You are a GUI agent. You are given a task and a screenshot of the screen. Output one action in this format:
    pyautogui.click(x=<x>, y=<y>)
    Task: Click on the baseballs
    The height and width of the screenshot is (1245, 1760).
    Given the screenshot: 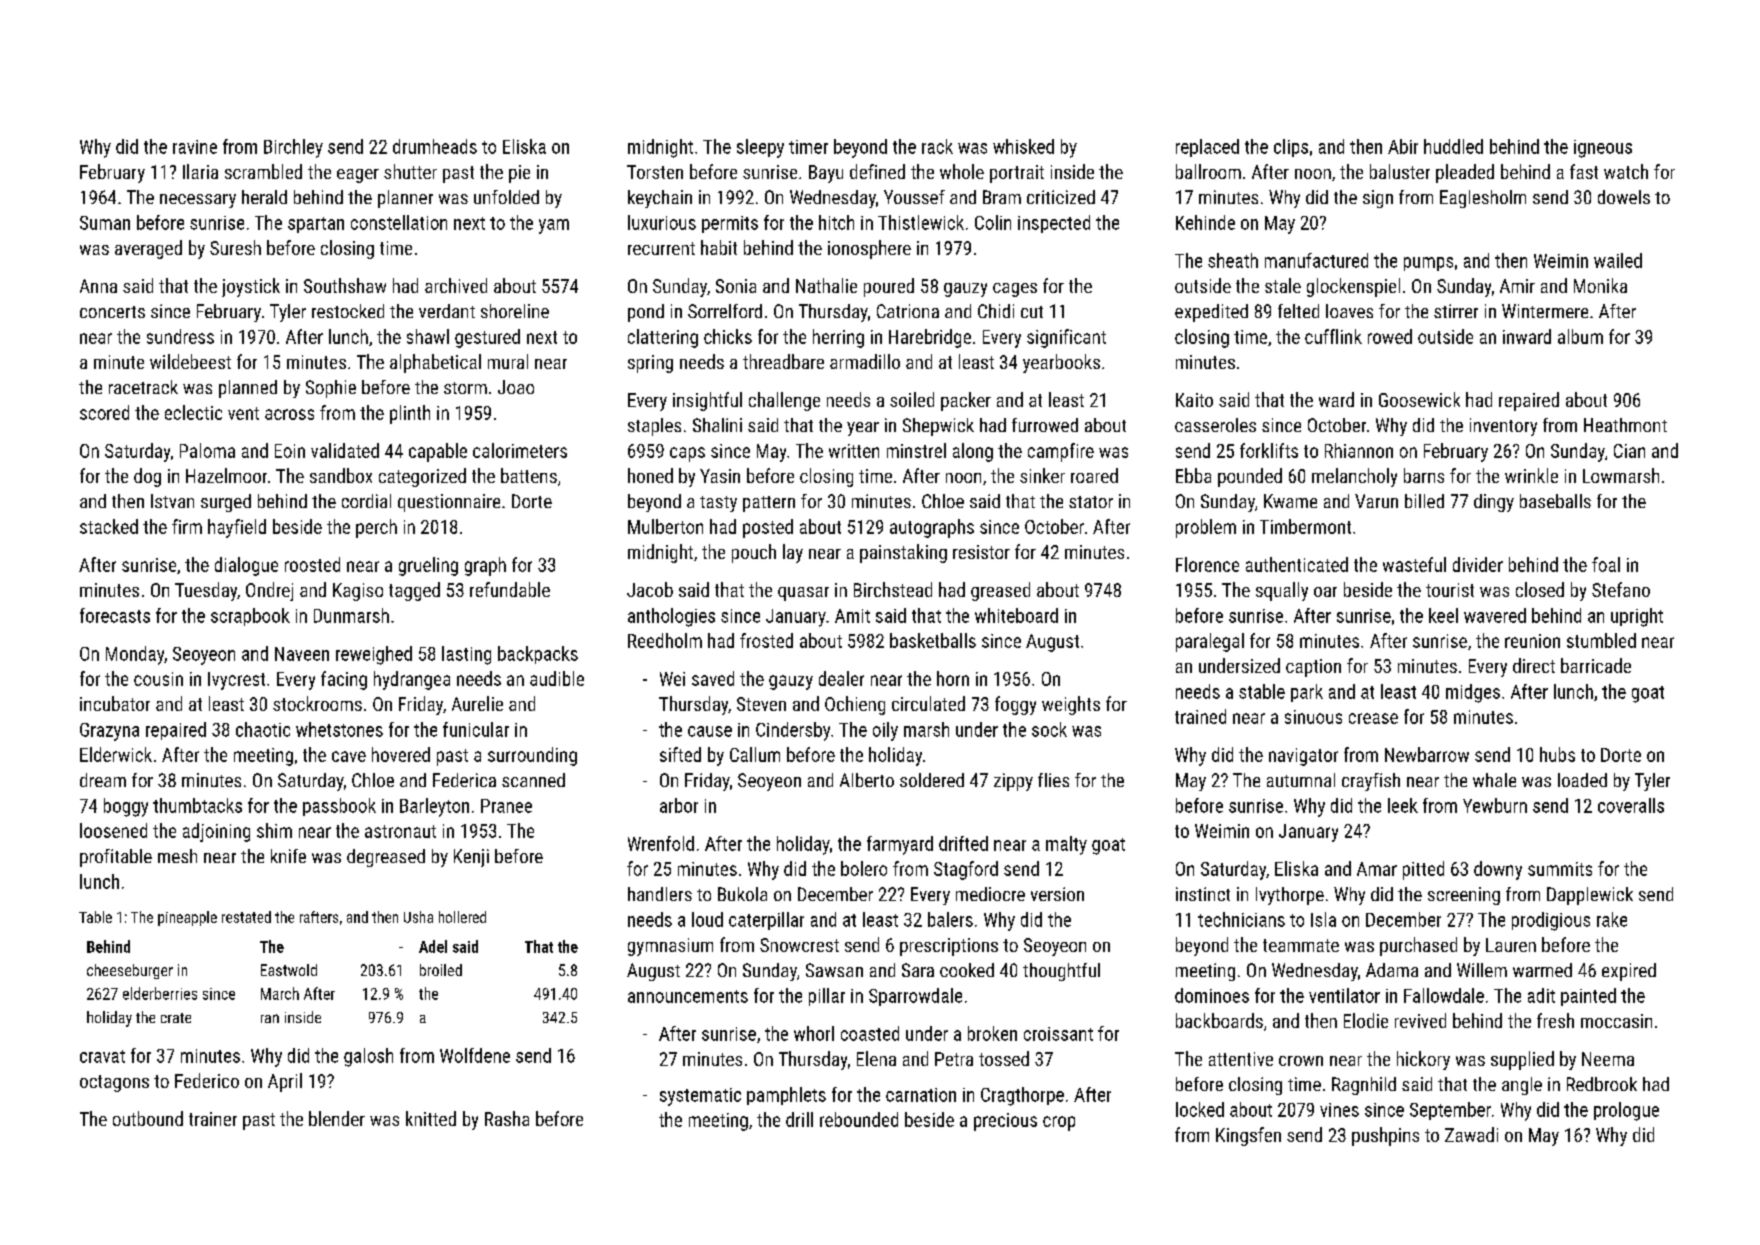 What is the action you would take?
    pyautogui.click(x=1555, y=501)
